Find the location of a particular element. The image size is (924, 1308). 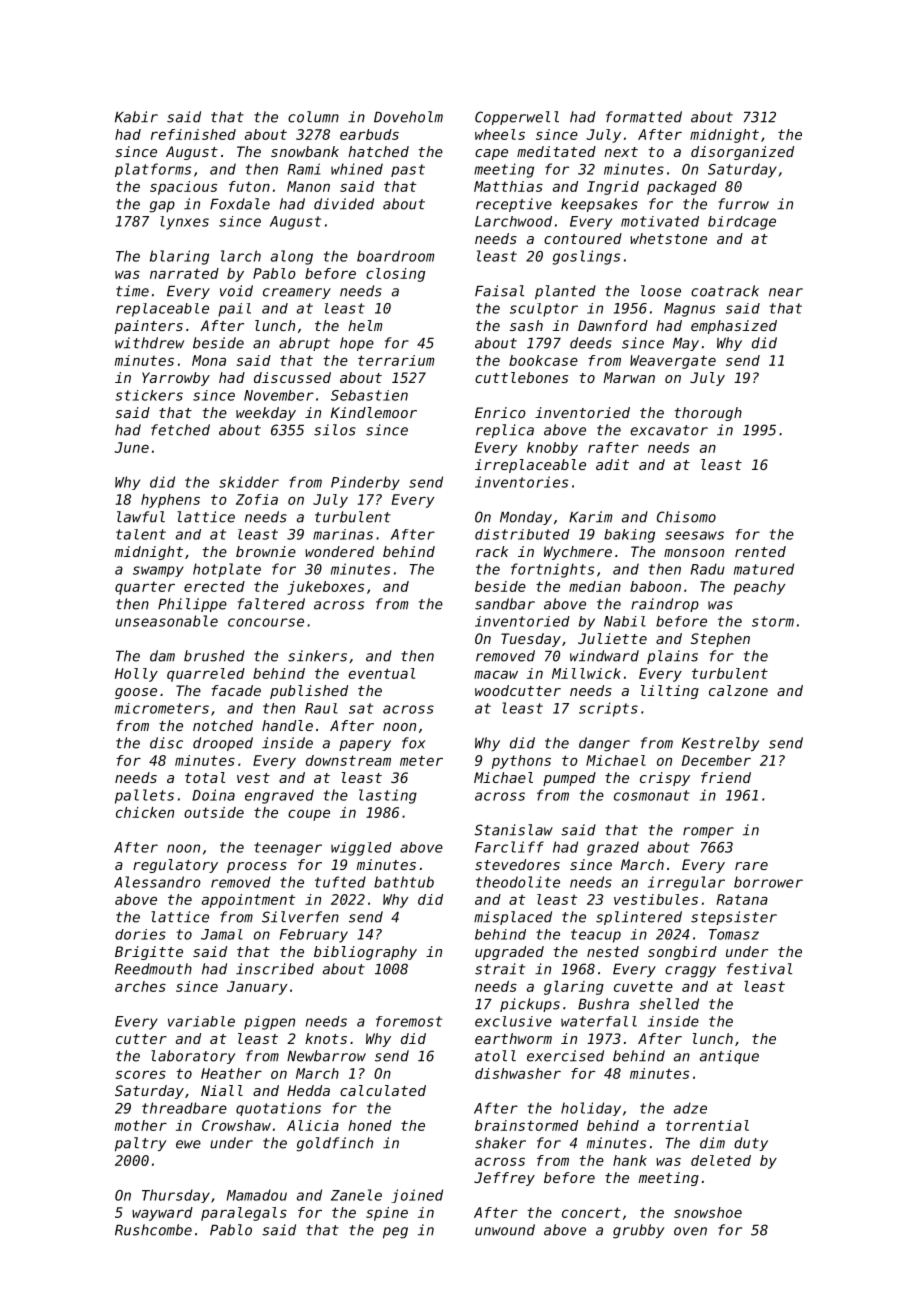

danger is located at coordinates (604, 744).
